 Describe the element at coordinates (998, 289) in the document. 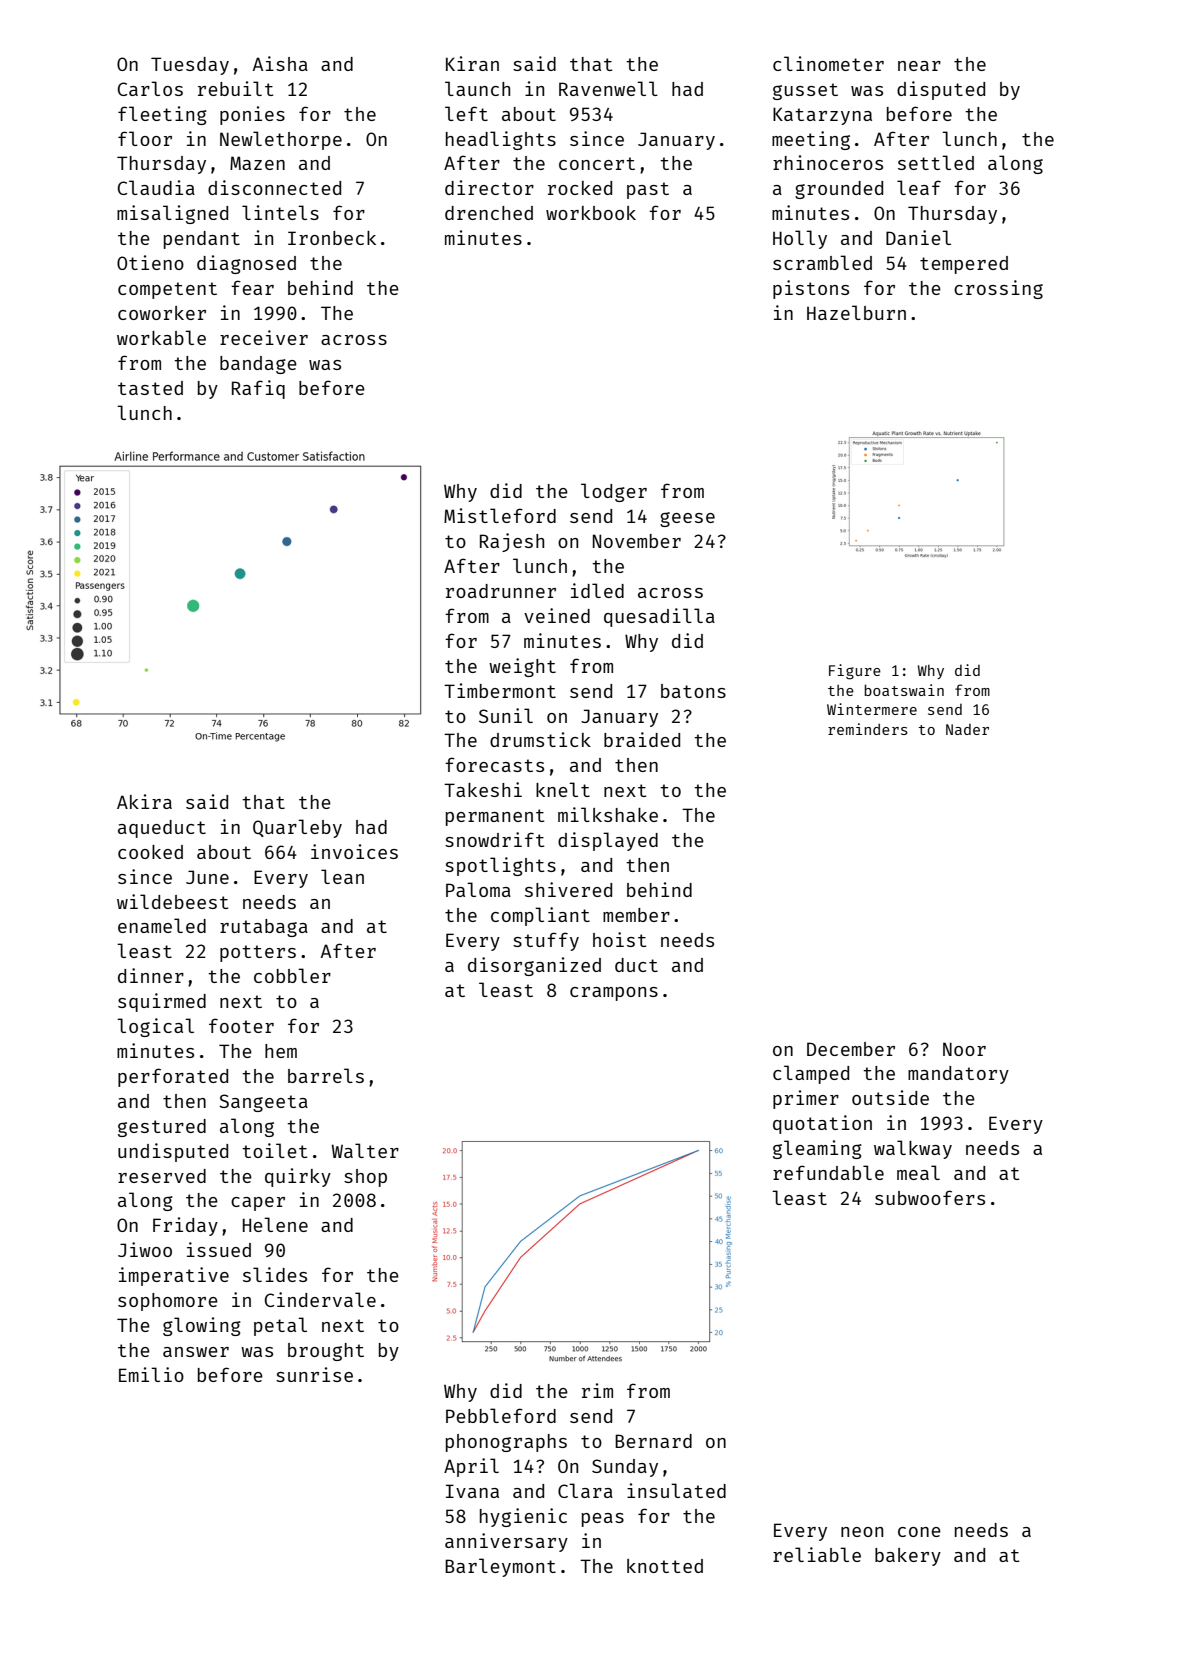

I see `crossing` at that location.
